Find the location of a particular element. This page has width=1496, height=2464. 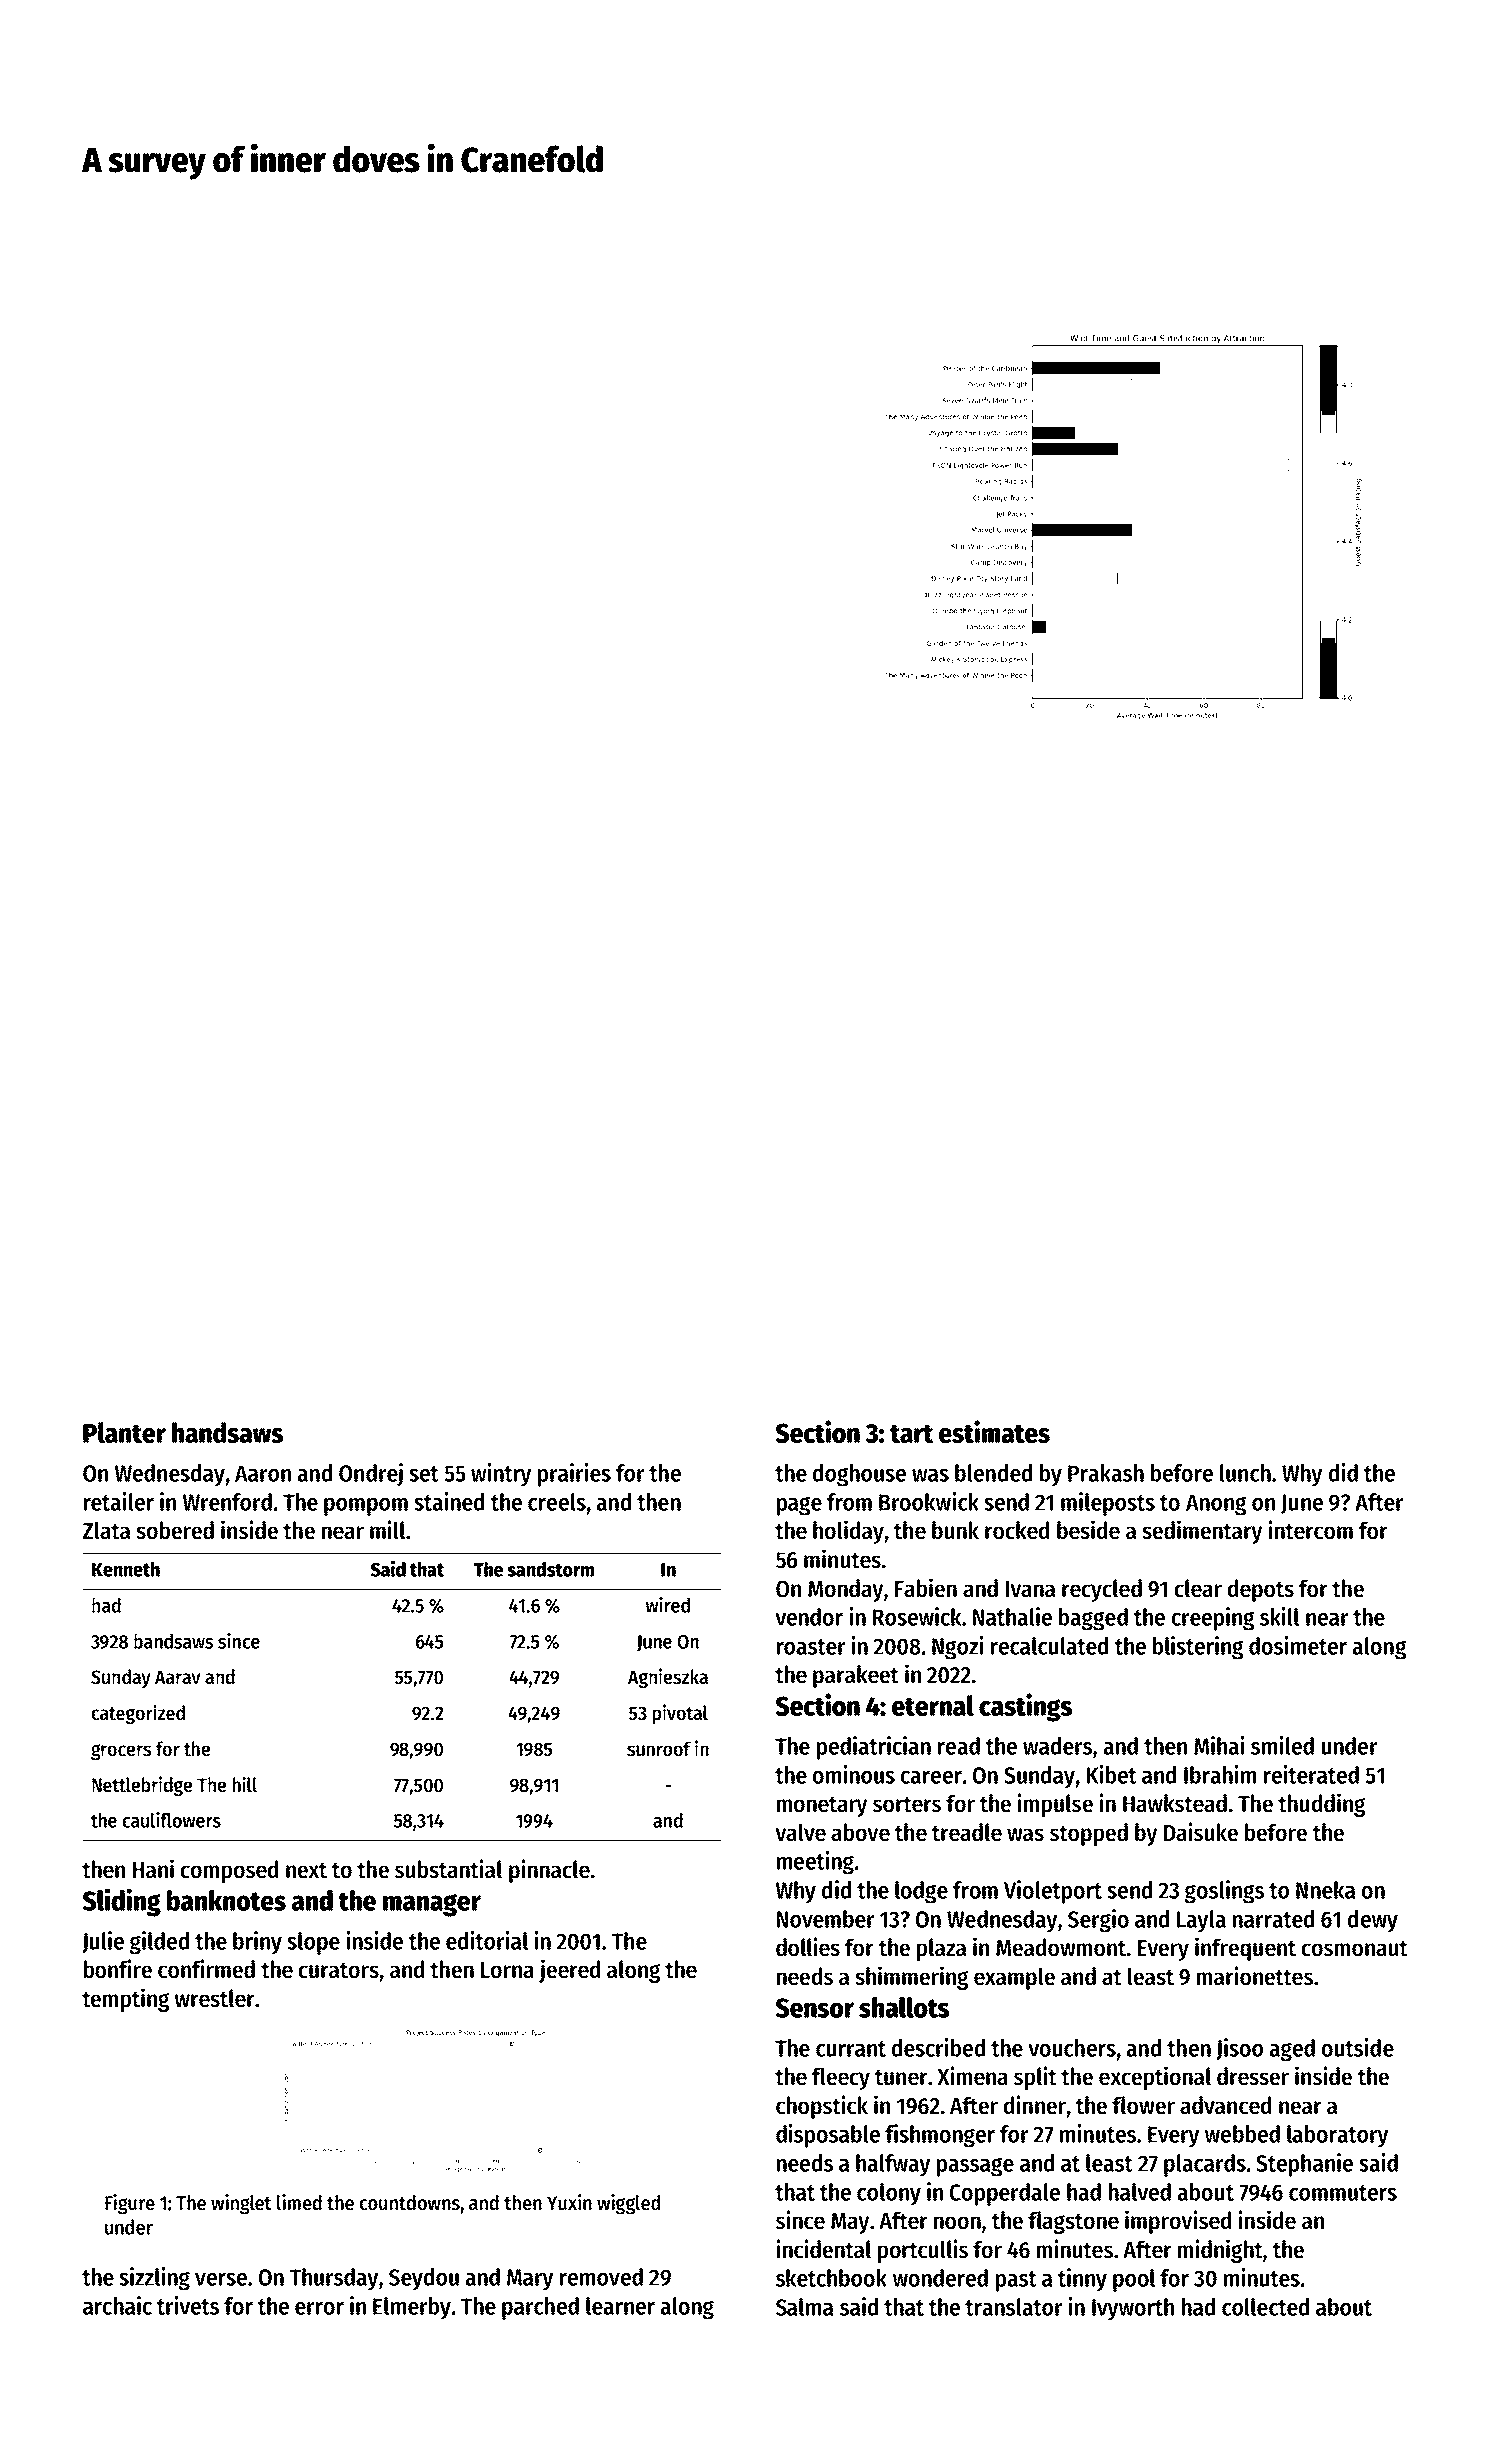

Planter is located at coordinates (124, 1432).
